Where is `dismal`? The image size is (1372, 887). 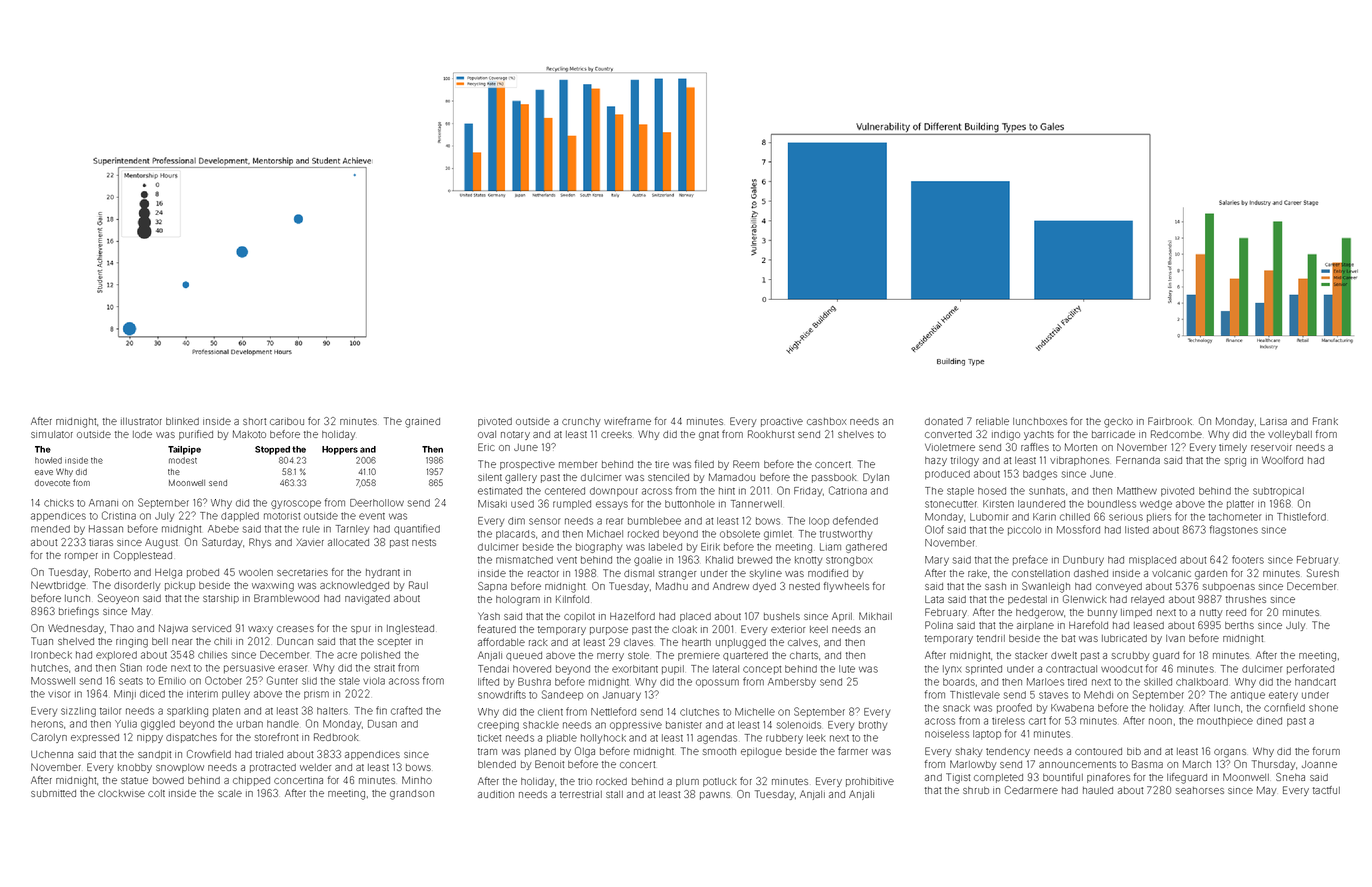
dismal is located at coordinates (639, 573).
